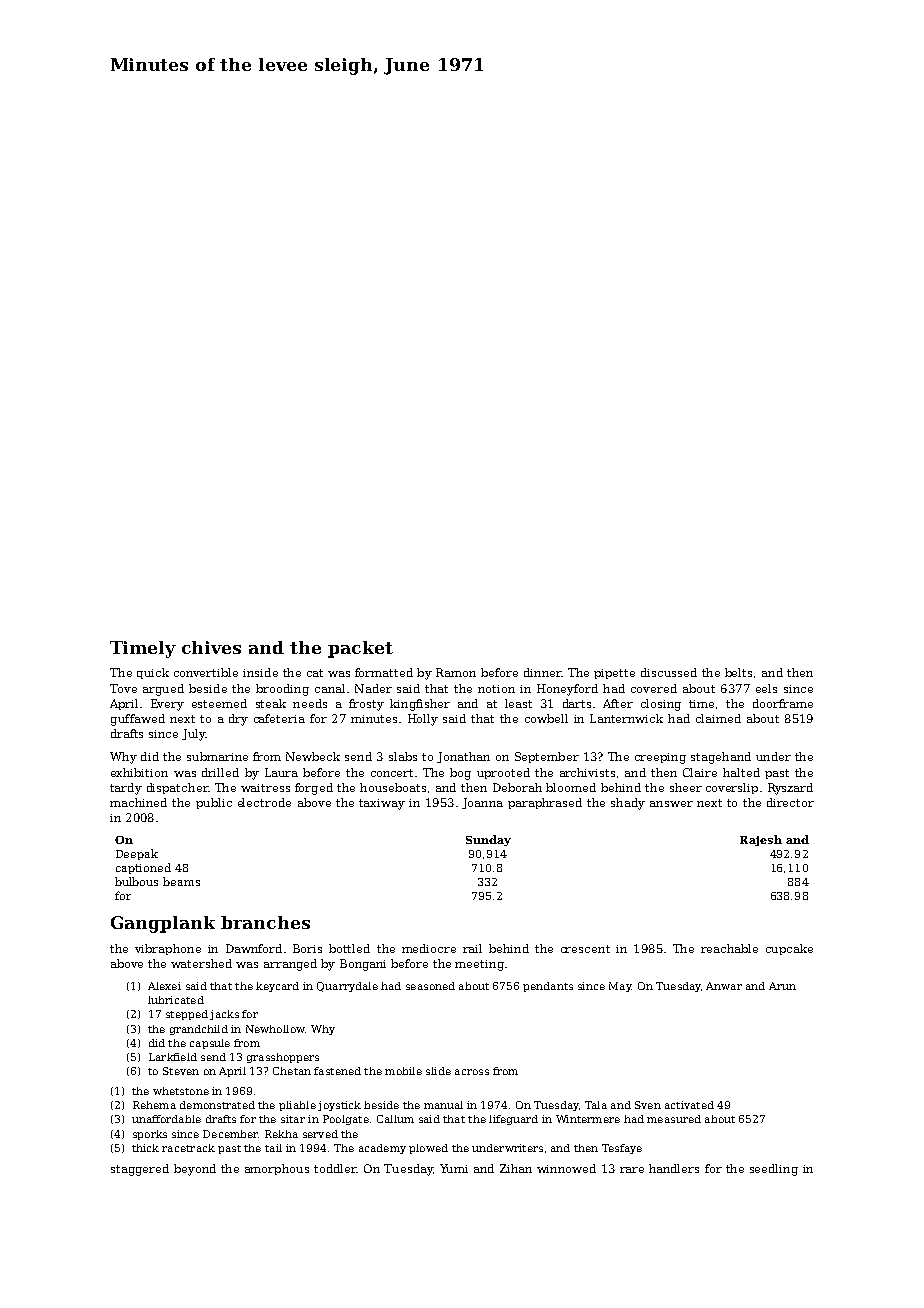 This screenshot has height=1308, width=924. What do you see at coordinates (211, 647) in the screenshot?
I see `chives` at bounding box center [211, 647].
